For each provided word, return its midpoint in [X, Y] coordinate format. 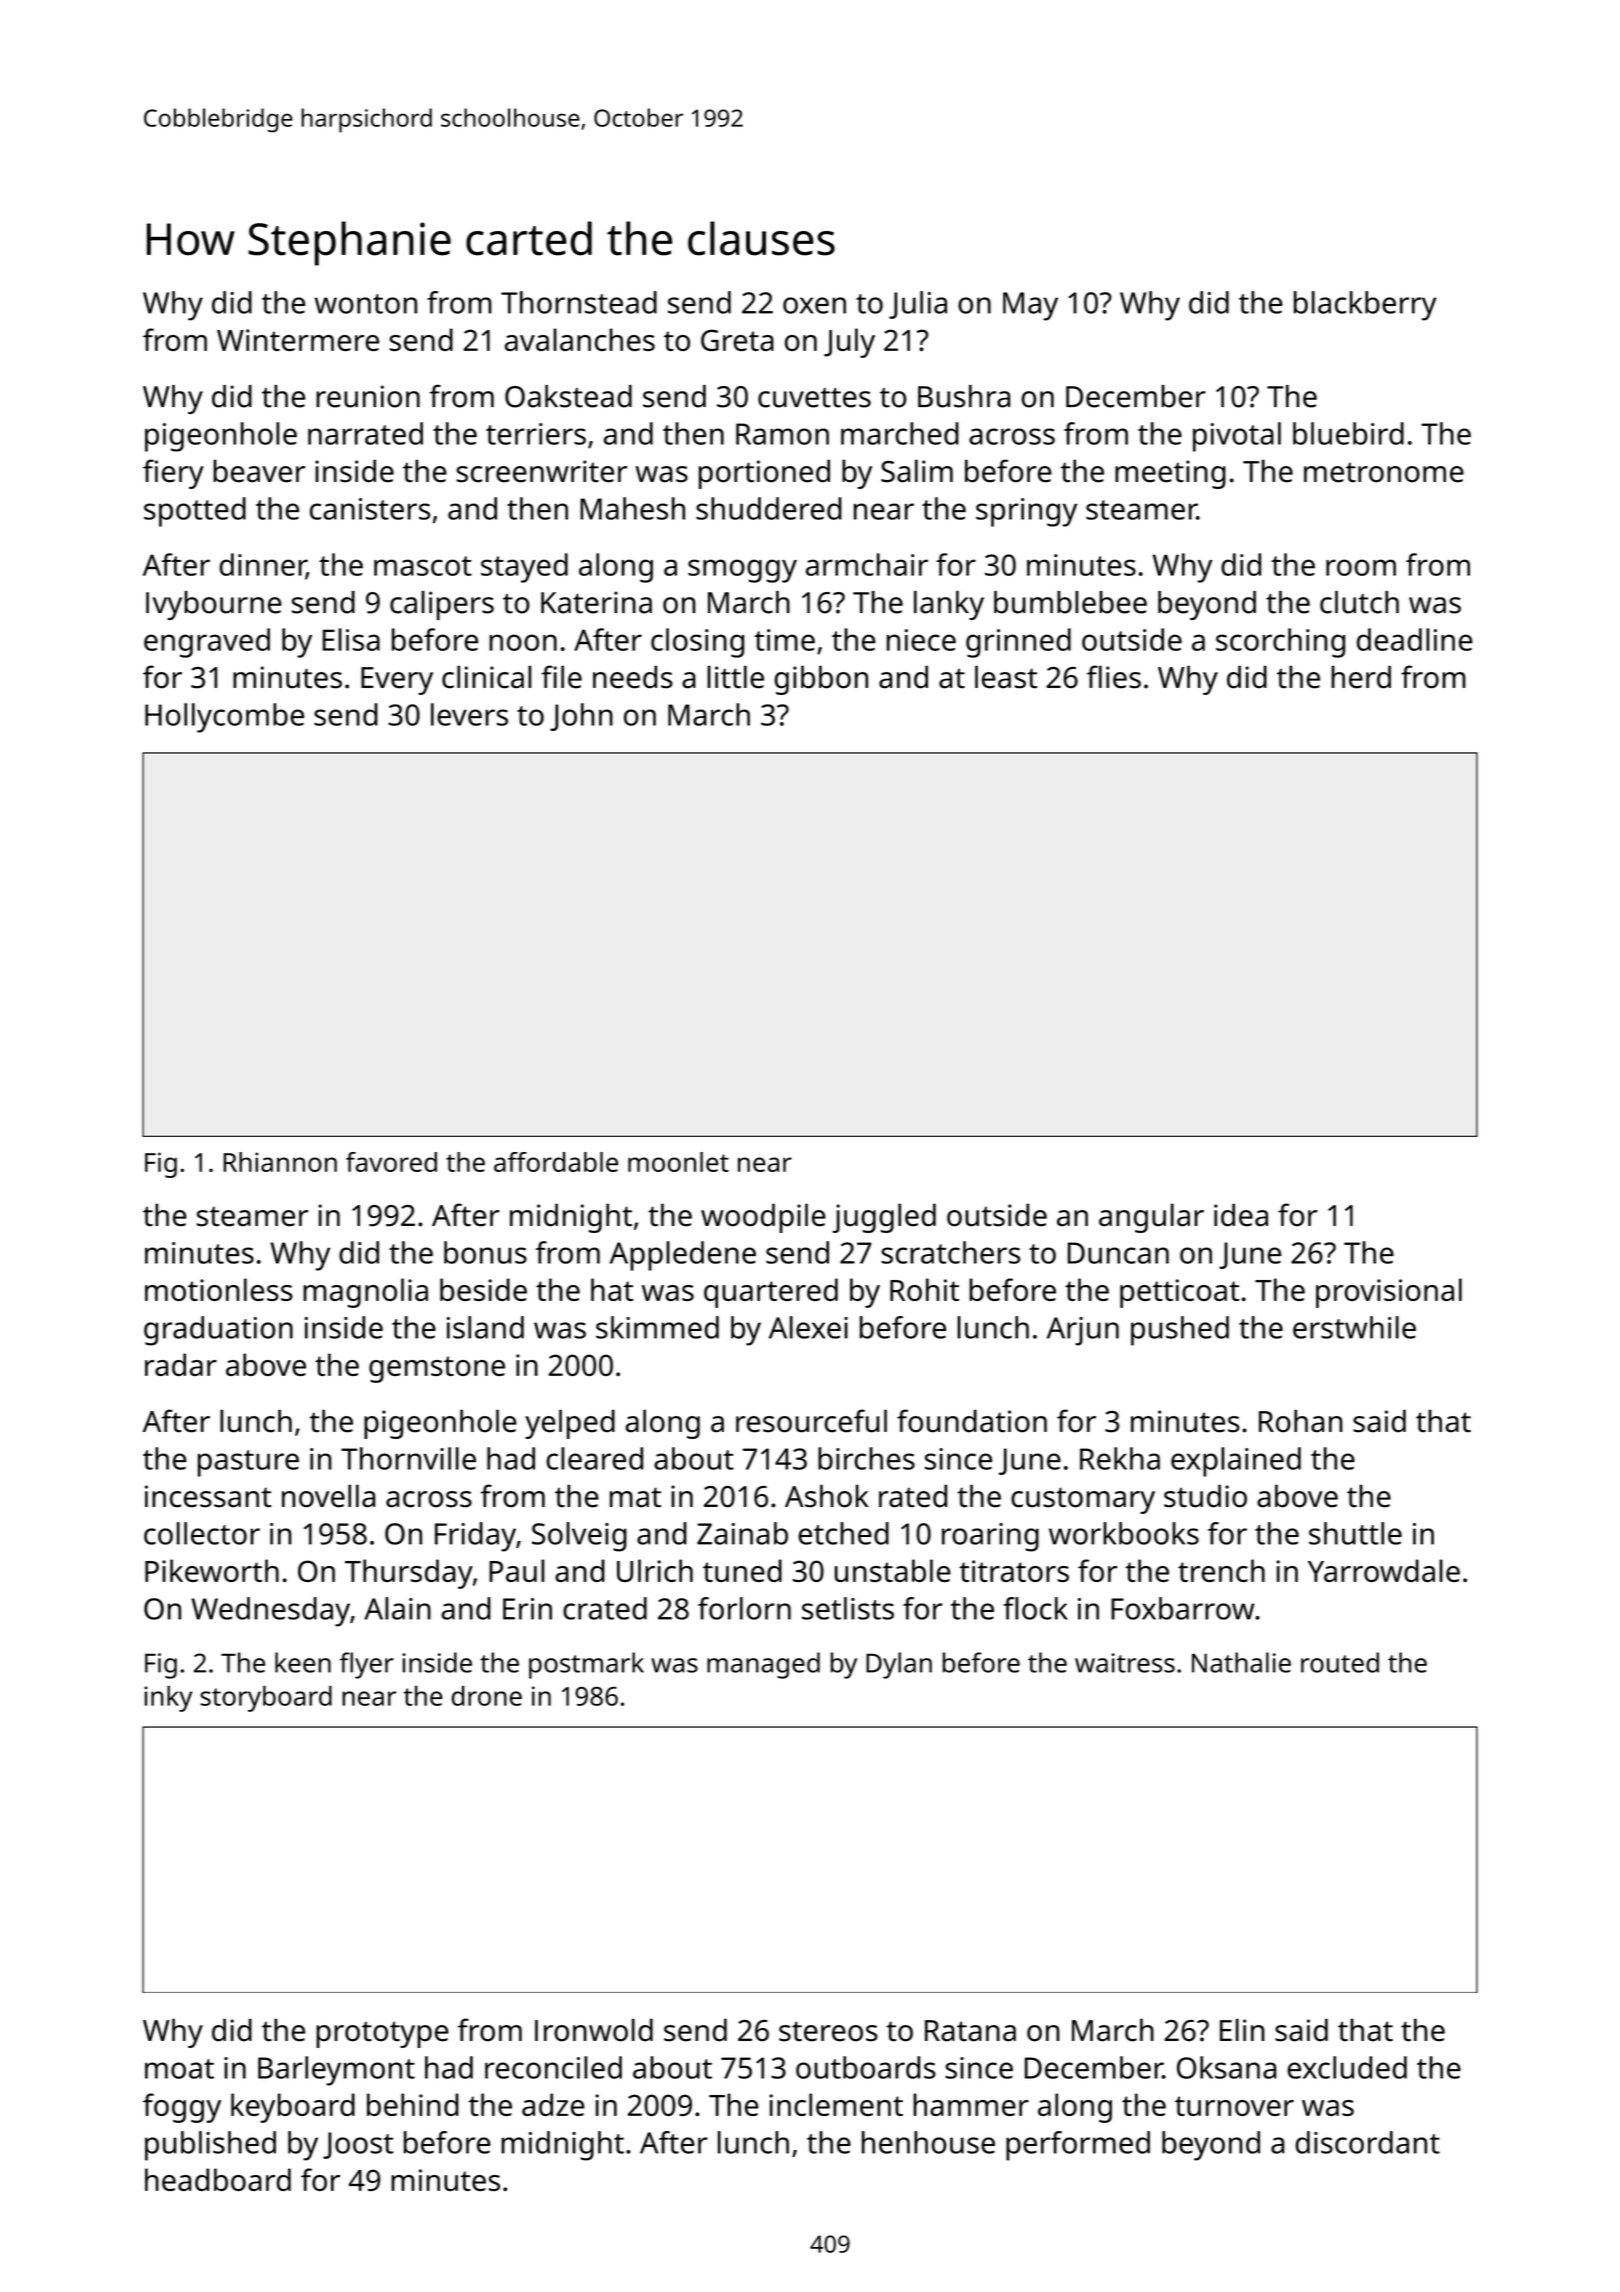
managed [763, 1665]
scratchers [950, 1252]
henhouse [928, 2142]
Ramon [782, 434]
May [1030, 306]
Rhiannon [280, 1162]
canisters [370, 509]
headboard [218, 2179]
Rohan [1300, 1421]
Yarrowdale [1384, 1570]
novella [328, 1496]
